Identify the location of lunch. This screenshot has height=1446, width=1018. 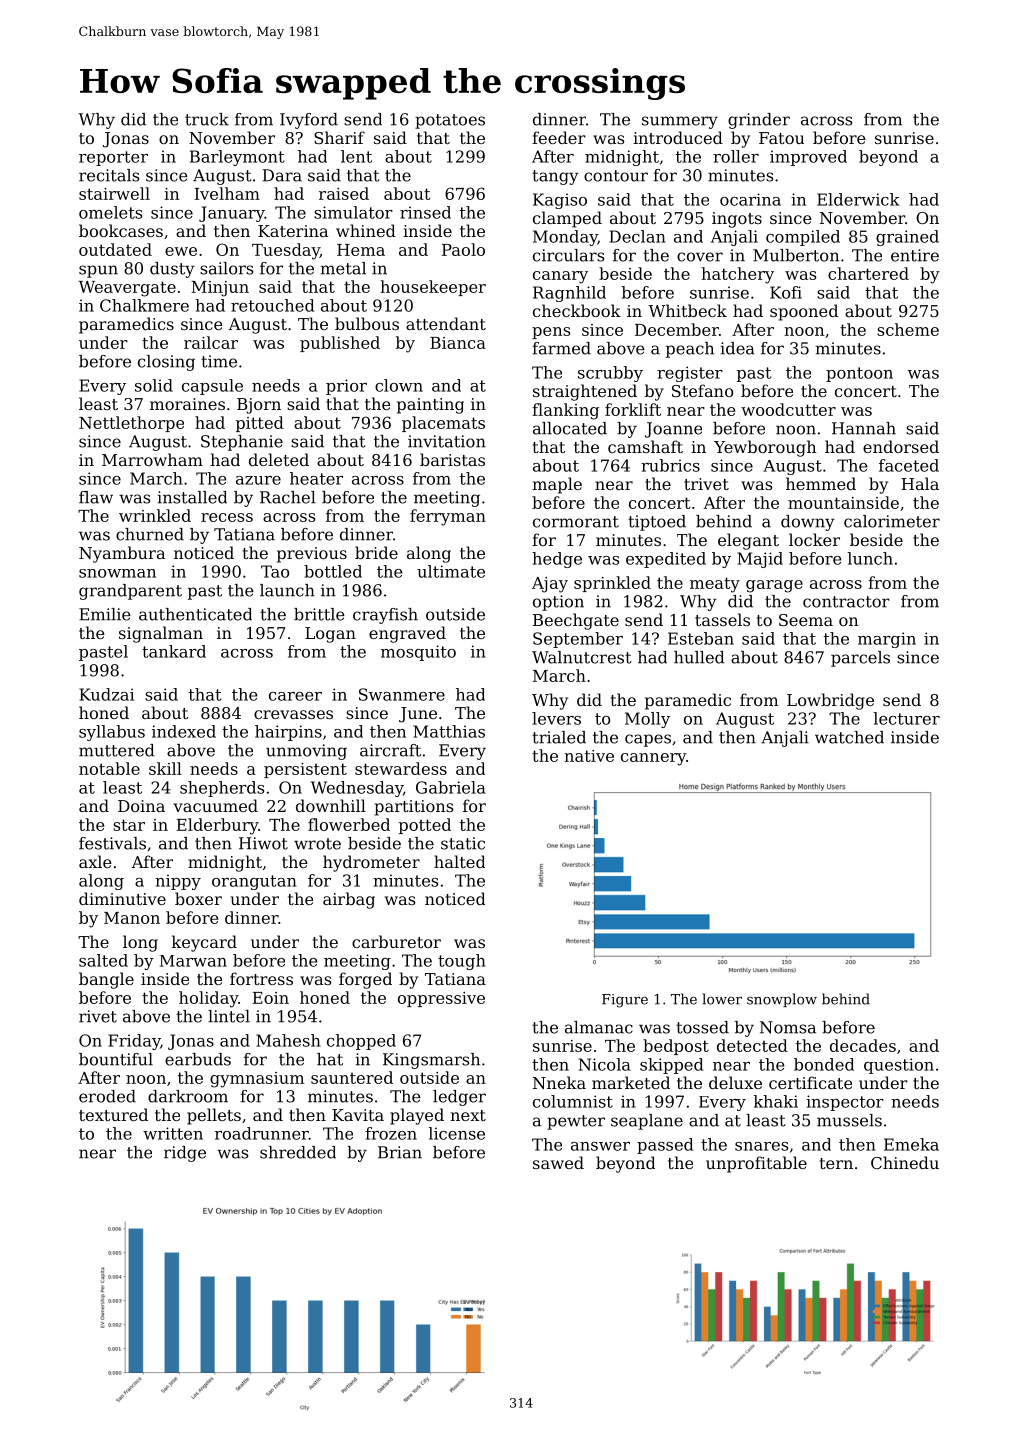
(870, 558).
